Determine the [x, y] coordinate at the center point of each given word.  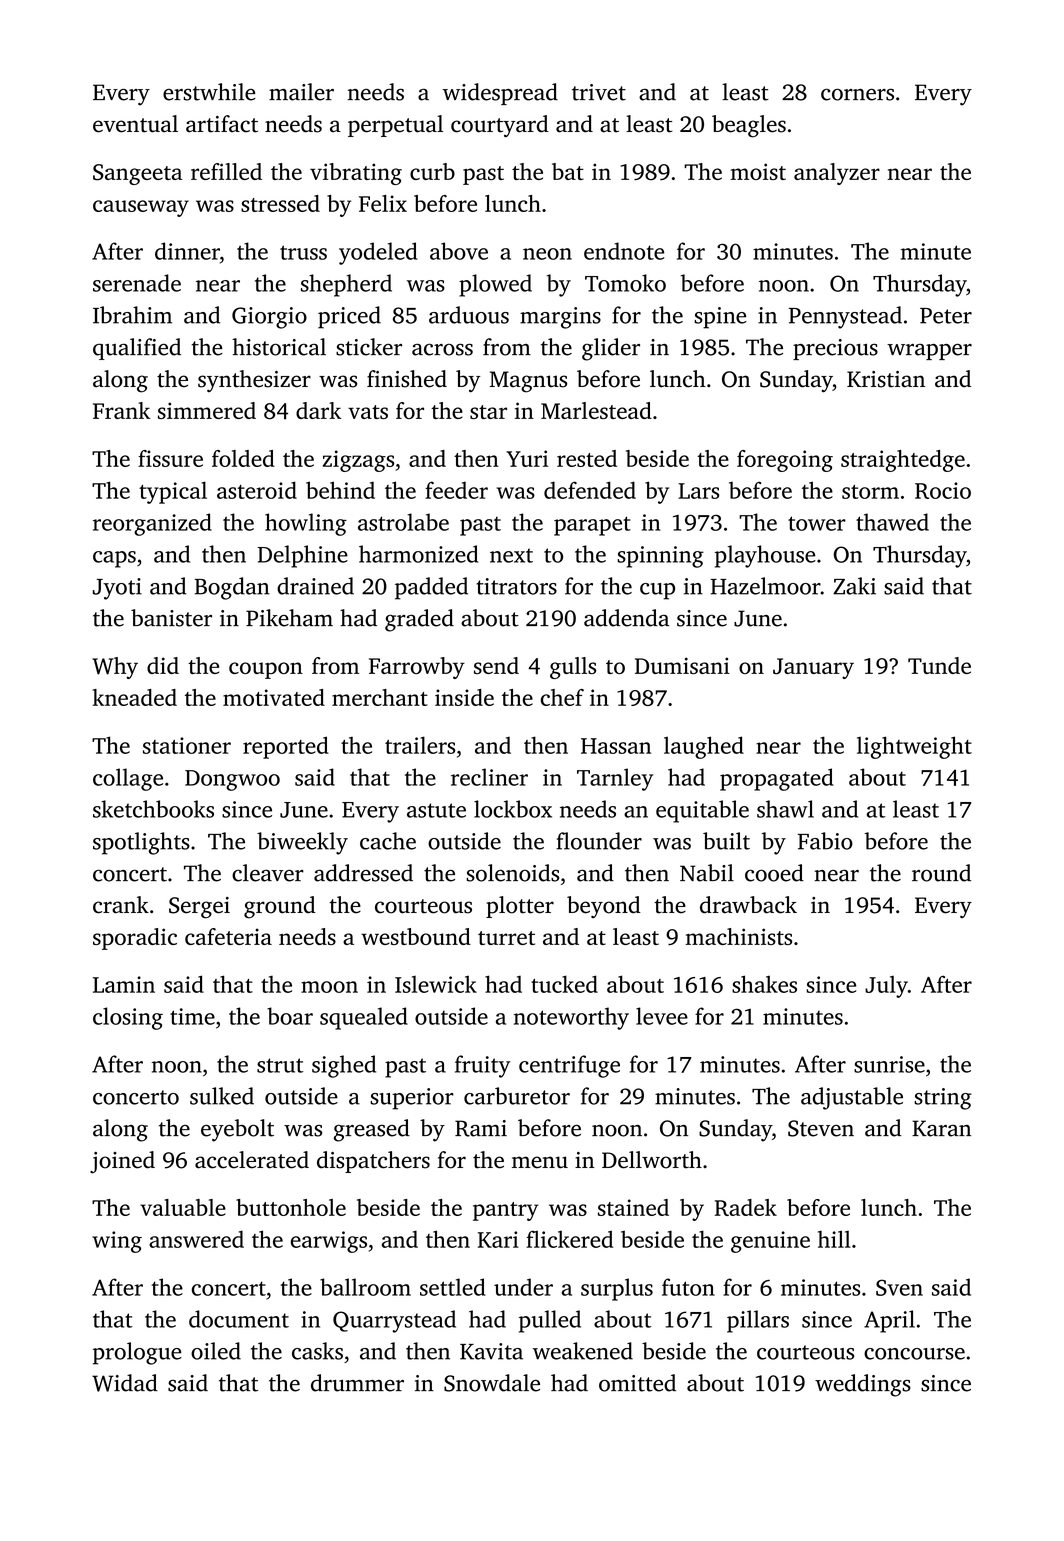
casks [317, 1351]
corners [857, 94]
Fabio [825, 841]
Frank [121, 410]
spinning [660, 557]
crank [121, 905]
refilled [226, 171]
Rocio [943, 490]
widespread [500, 94]
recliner [489, 777]
